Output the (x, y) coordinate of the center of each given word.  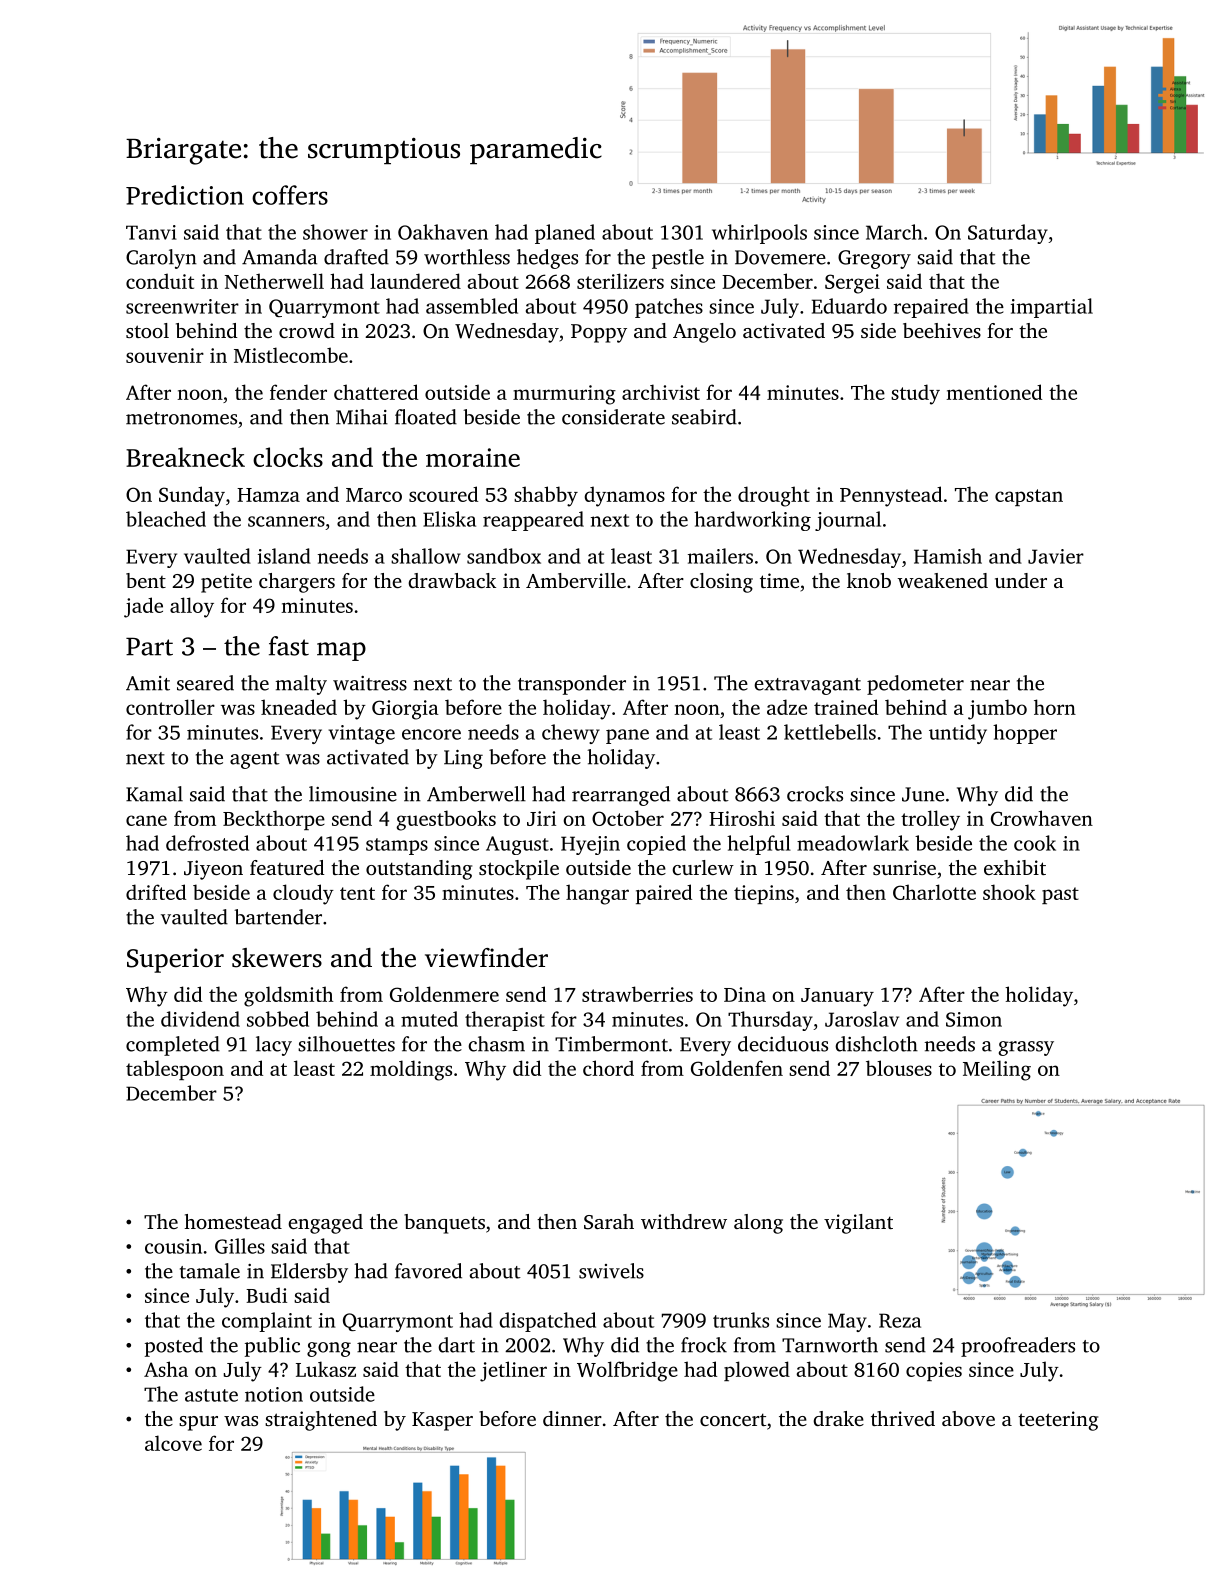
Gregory (874, 259)
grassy (1026, 1048)
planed (565, 234)
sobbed (278, 1019)
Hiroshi (742, 818)
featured (287, 867)
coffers (290, 195)
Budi (266, 1295)
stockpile (519, 870)
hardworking (752, 521)
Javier (1056, 556)
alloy (192, 607)
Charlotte (934, 892)
